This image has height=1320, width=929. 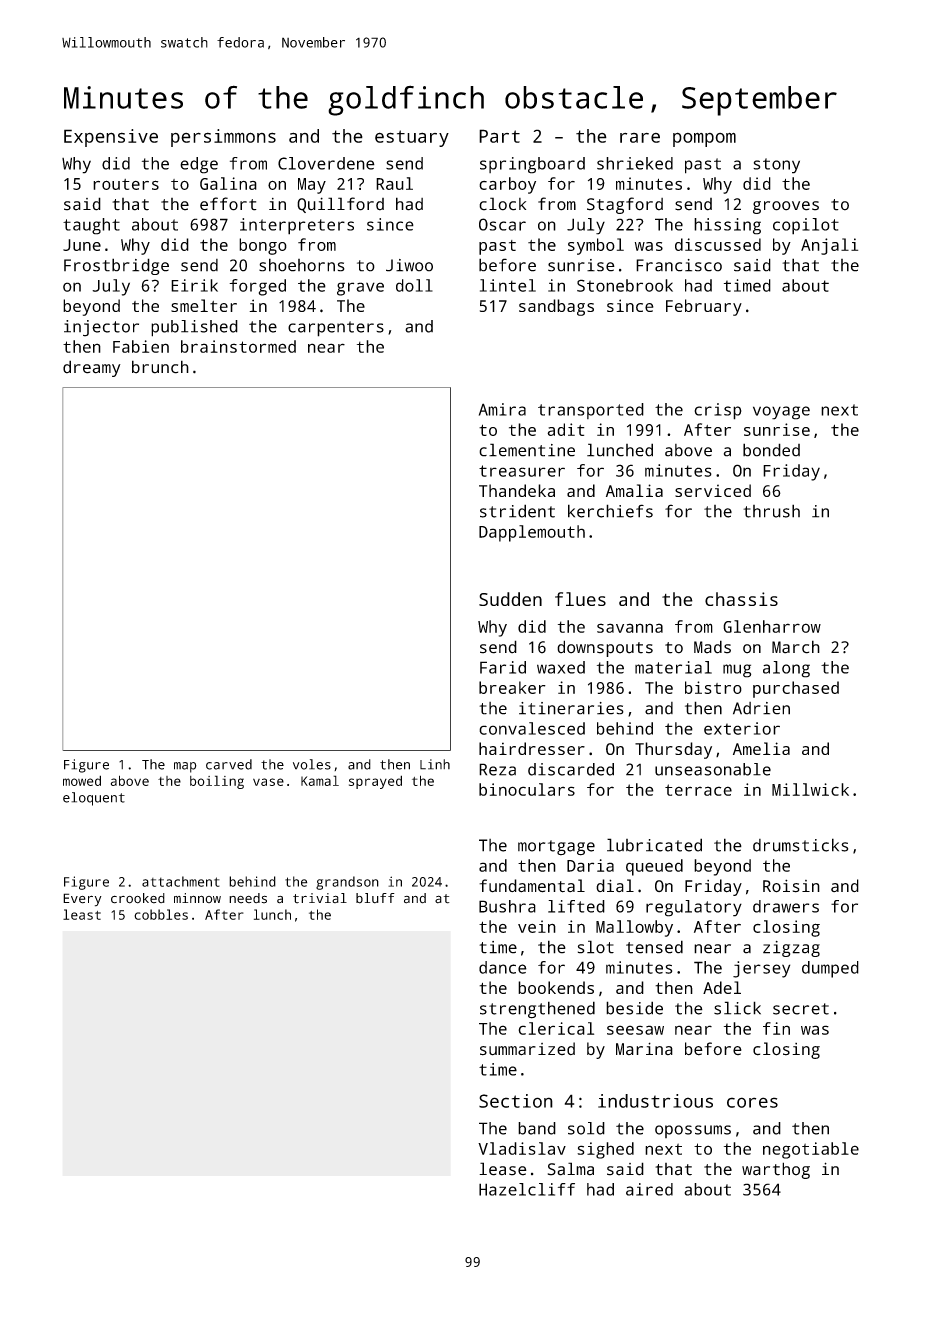 I want to click on rare, so click(x=640, y=138).
